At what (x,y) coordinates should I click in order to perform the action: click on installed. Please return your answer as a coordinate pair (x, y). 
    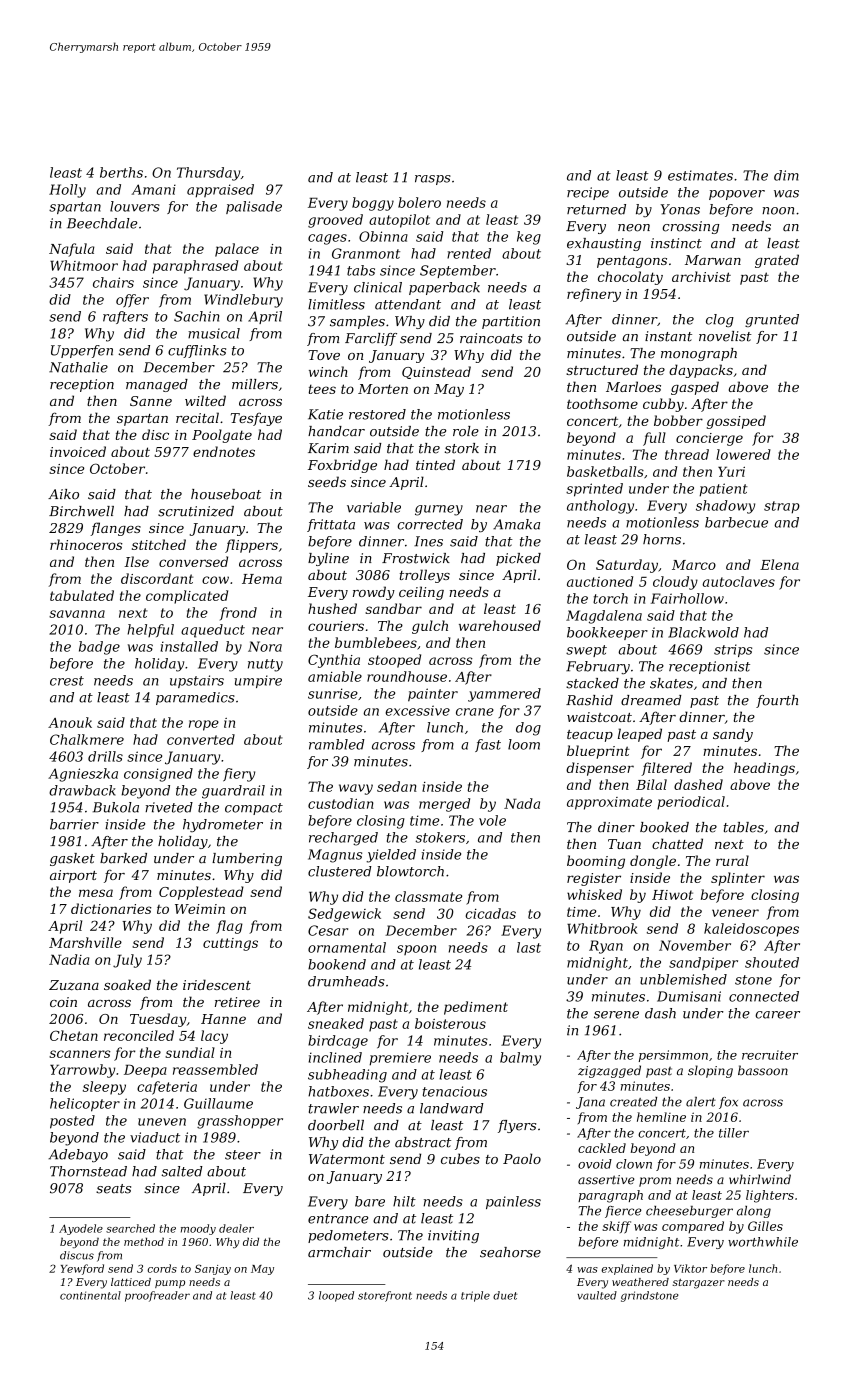
    Looking at the image, I should click on (189, 646).
